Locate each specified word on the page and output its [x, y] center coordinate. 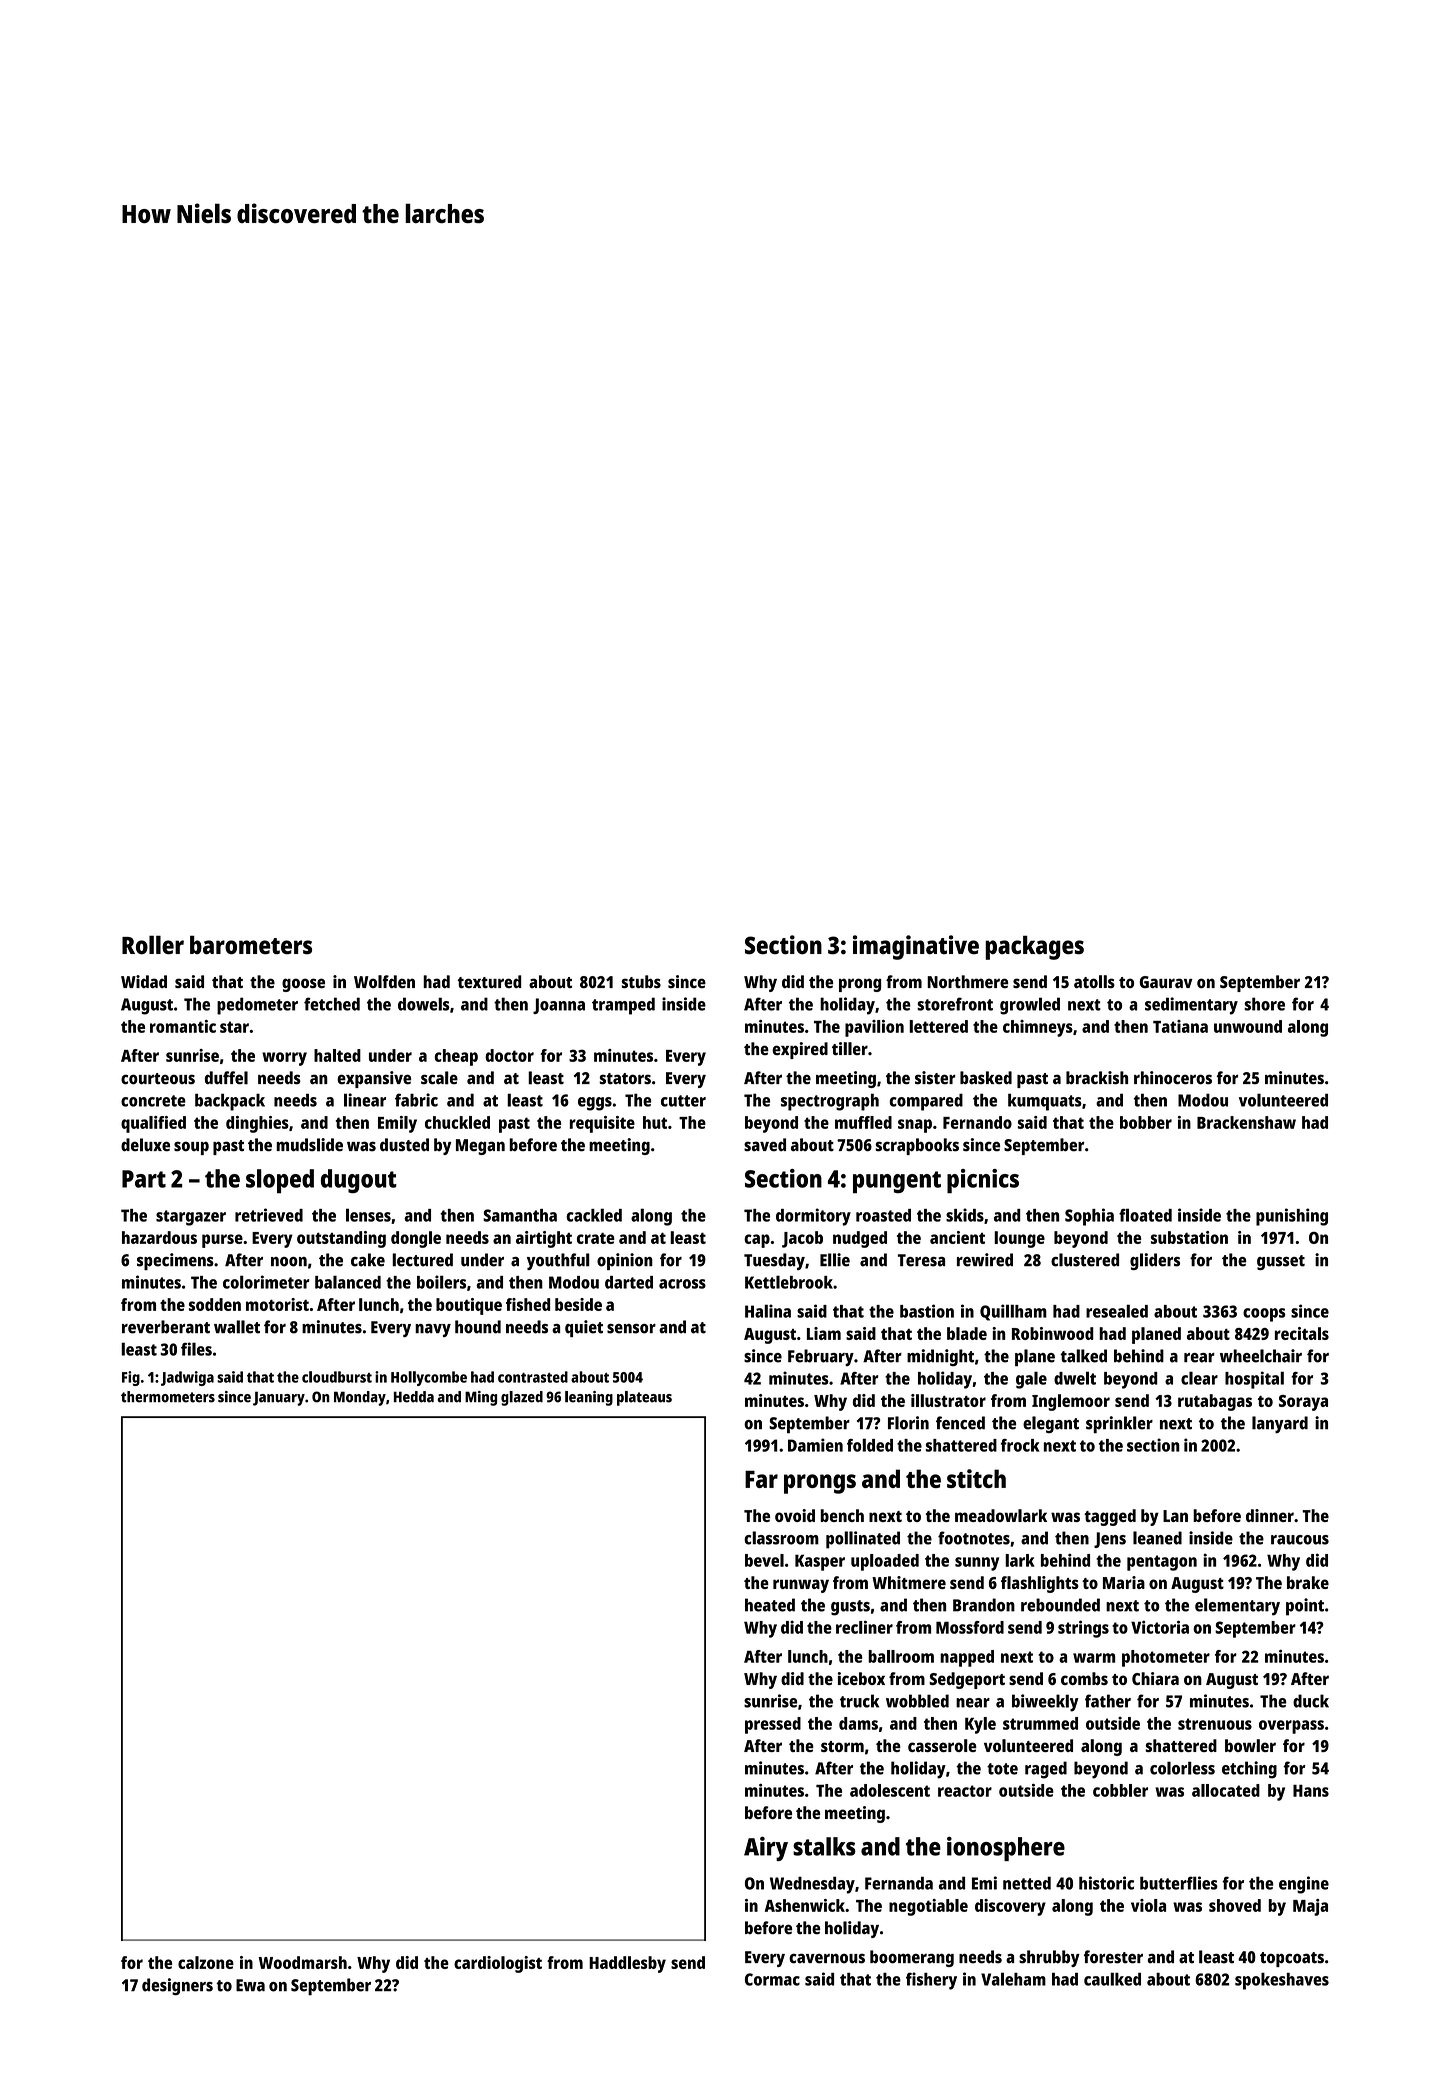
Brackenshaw [1246, 1122]
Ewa [250, 1985]
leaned [1157, 1538]
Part [144, 1179]
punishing [1292, 1217]
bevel [764, 1560]
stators [625, 1079]
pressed [773, 1725]
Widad [144, 981]
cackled [594, 1215]
